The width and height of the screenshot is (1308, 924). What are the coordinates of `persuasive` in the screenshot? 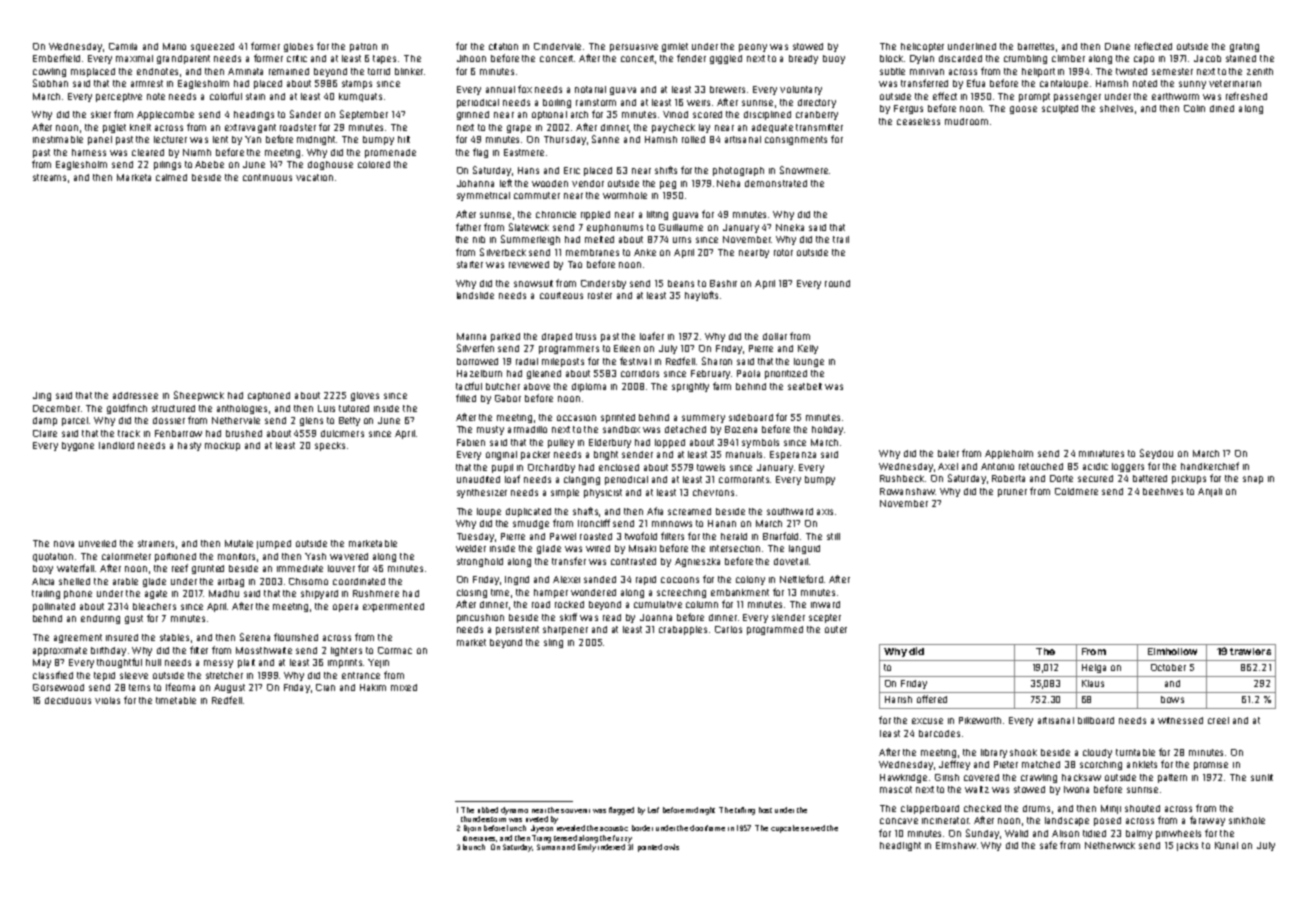 It's located at (634, 48).
